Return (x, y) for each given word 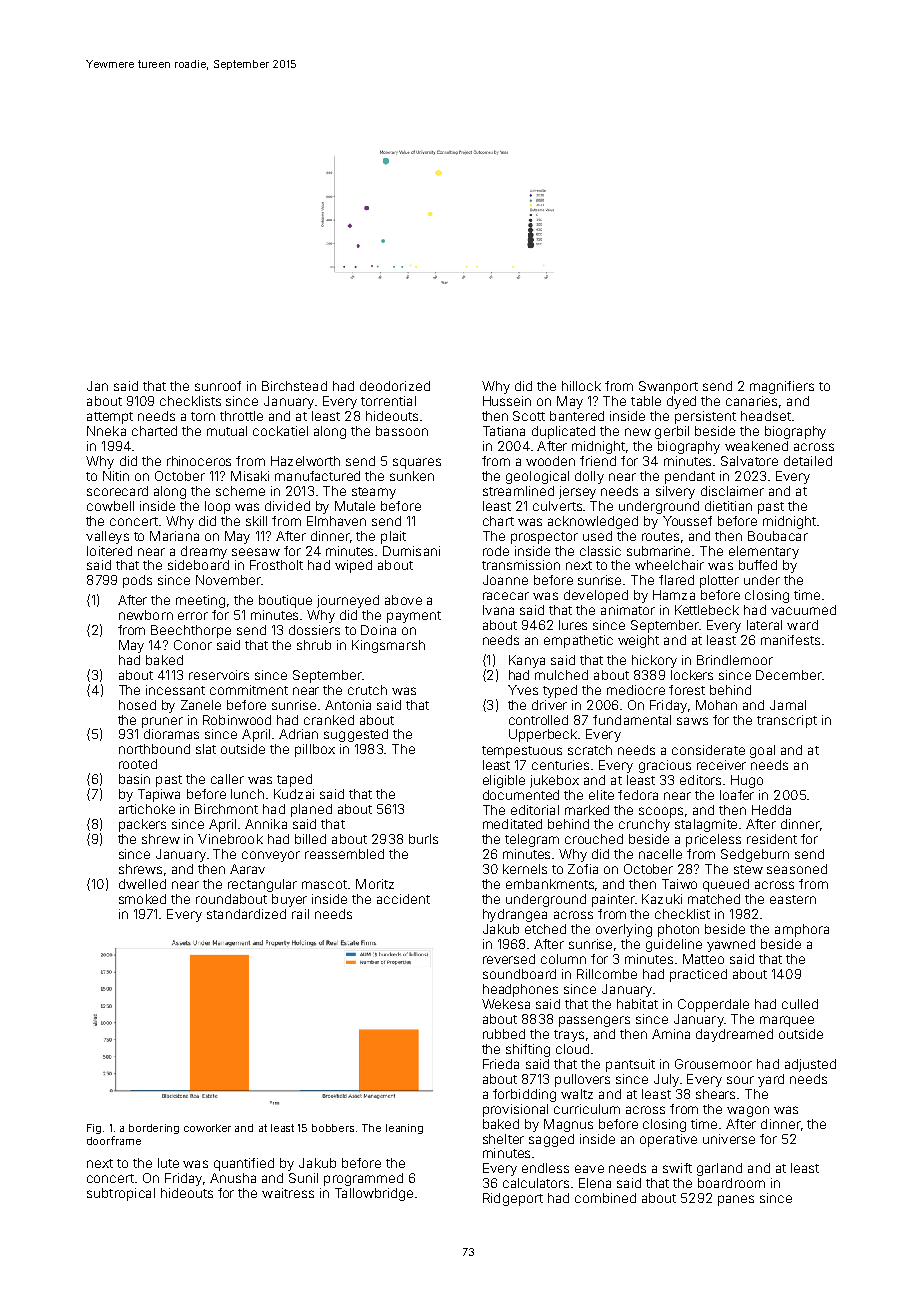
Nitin (116, 476)
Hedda (771, 810)
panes (736, 1200)
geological (537, 477)
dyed (681, 402)
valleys (107, 537)
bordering (154, 1129)
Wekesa (506, 1004)
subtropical (121, 1194)
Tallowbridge (374, 1194)
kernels (525, 869)
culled (800, 1004)
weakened (756, 446)
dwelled (142, 884)
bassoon (402, 431)
